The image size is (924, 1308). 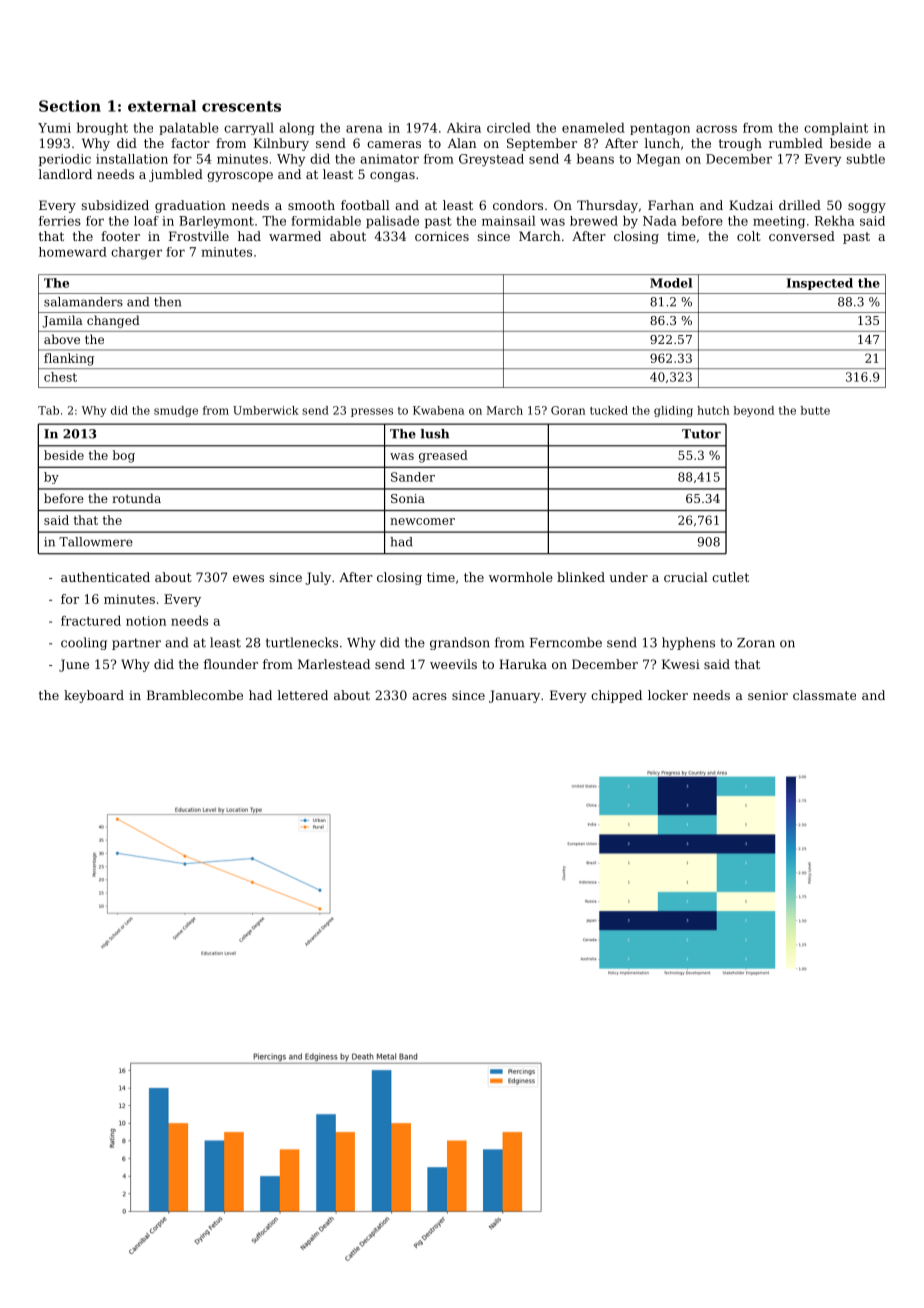 I want to click on brewed, so click(x=594, y=221).
